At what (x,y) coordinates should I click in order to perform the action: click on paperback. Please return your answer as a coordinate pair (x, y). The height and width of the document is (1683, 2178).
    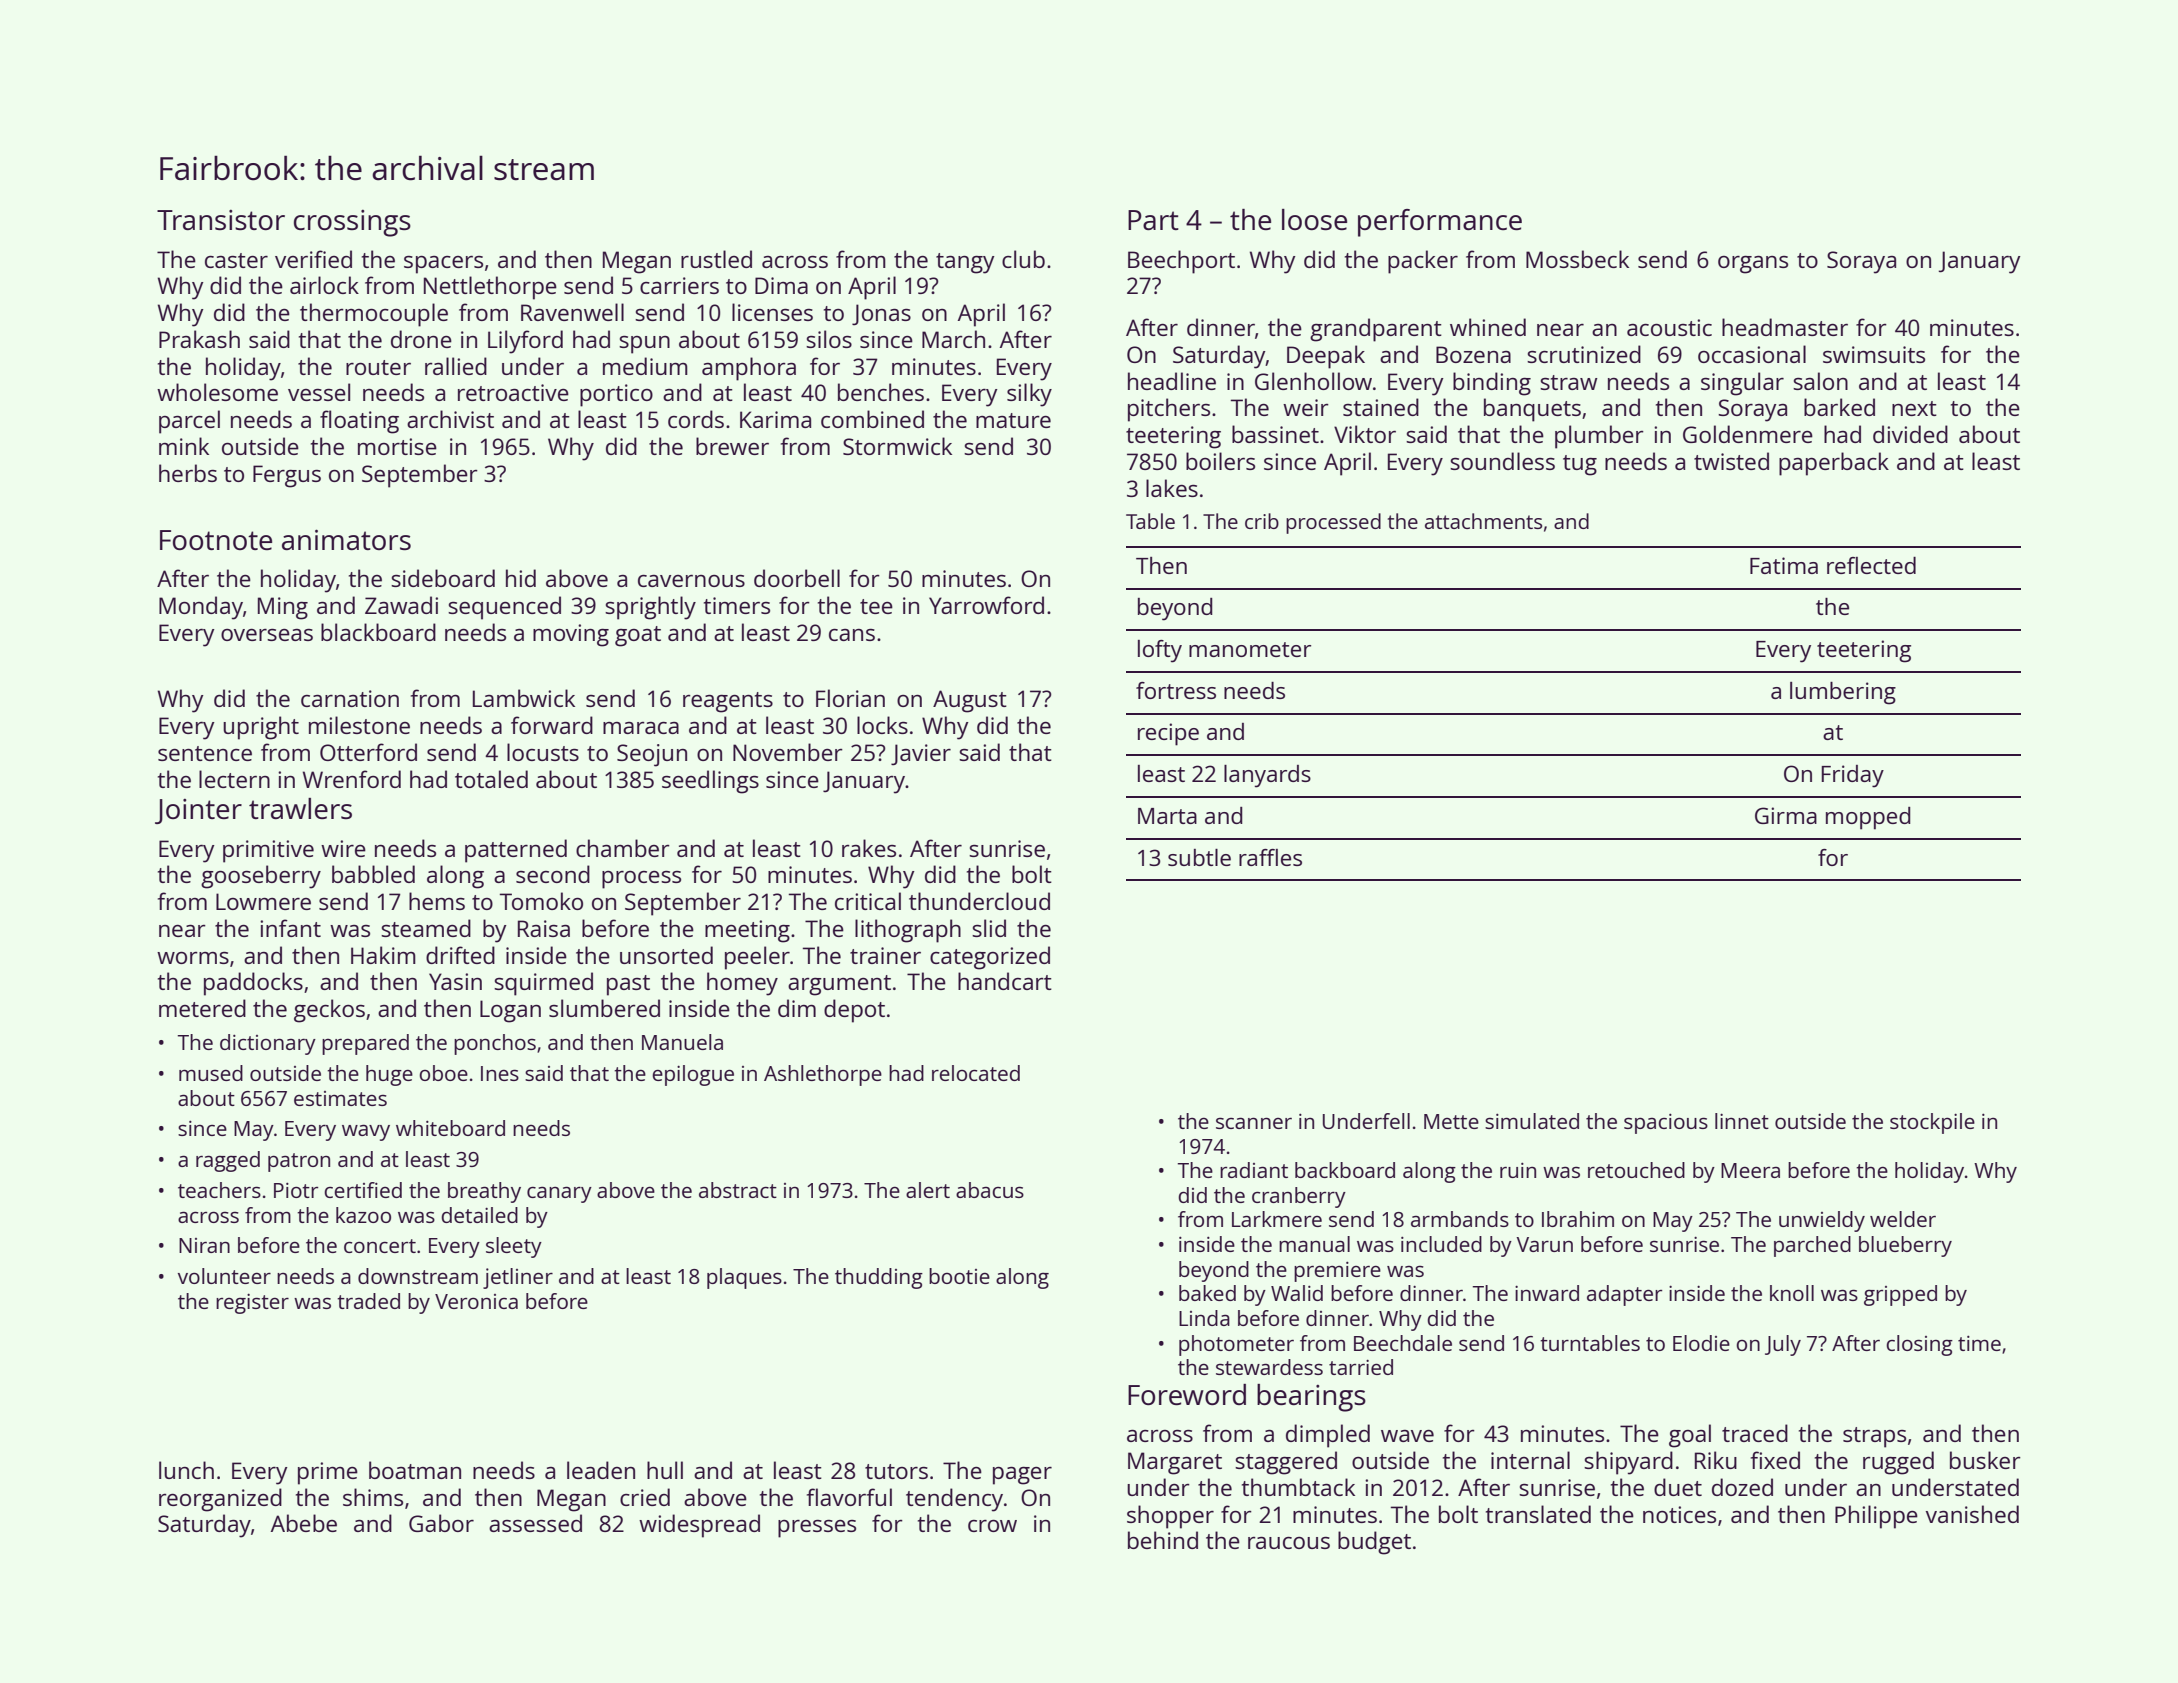
    Looking at the image, I should click on (1834, 464).
